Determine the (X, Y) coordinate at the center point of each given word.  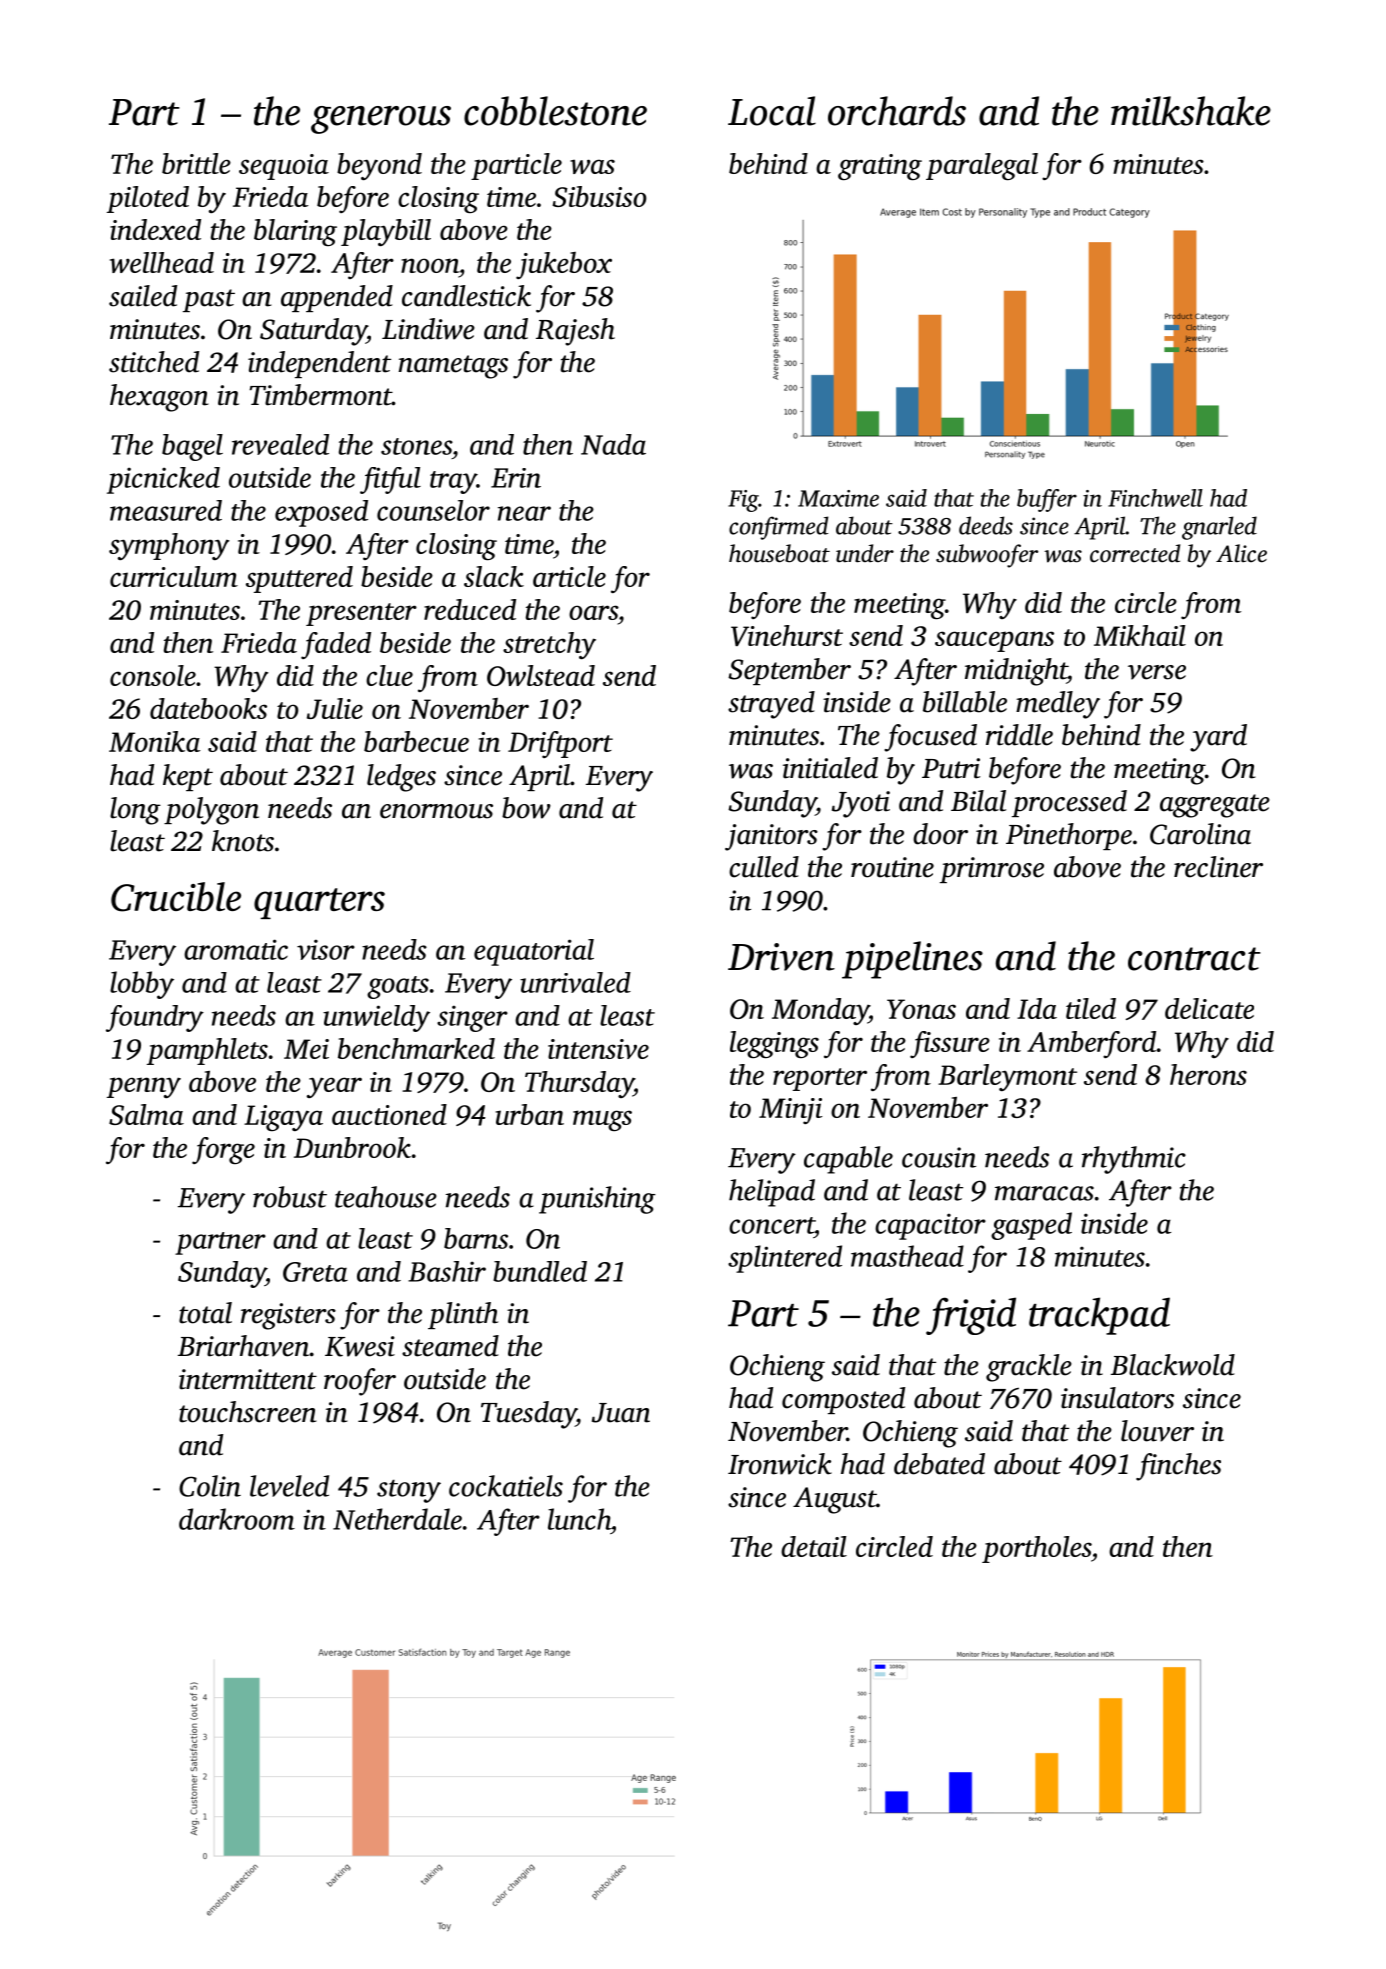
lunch (579, 1519)
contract (1194, 959)
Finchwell (1155, 498)
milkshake (1191, 111)
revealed (280, 444)
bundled (540, 1271)
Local (772, 111)
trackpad (1099, 1316)
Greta (315, 1272)
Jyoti (861, 804)
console (153, 675)
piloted (148, 199)
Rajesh (575, 332)
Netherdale (397, 1519)
